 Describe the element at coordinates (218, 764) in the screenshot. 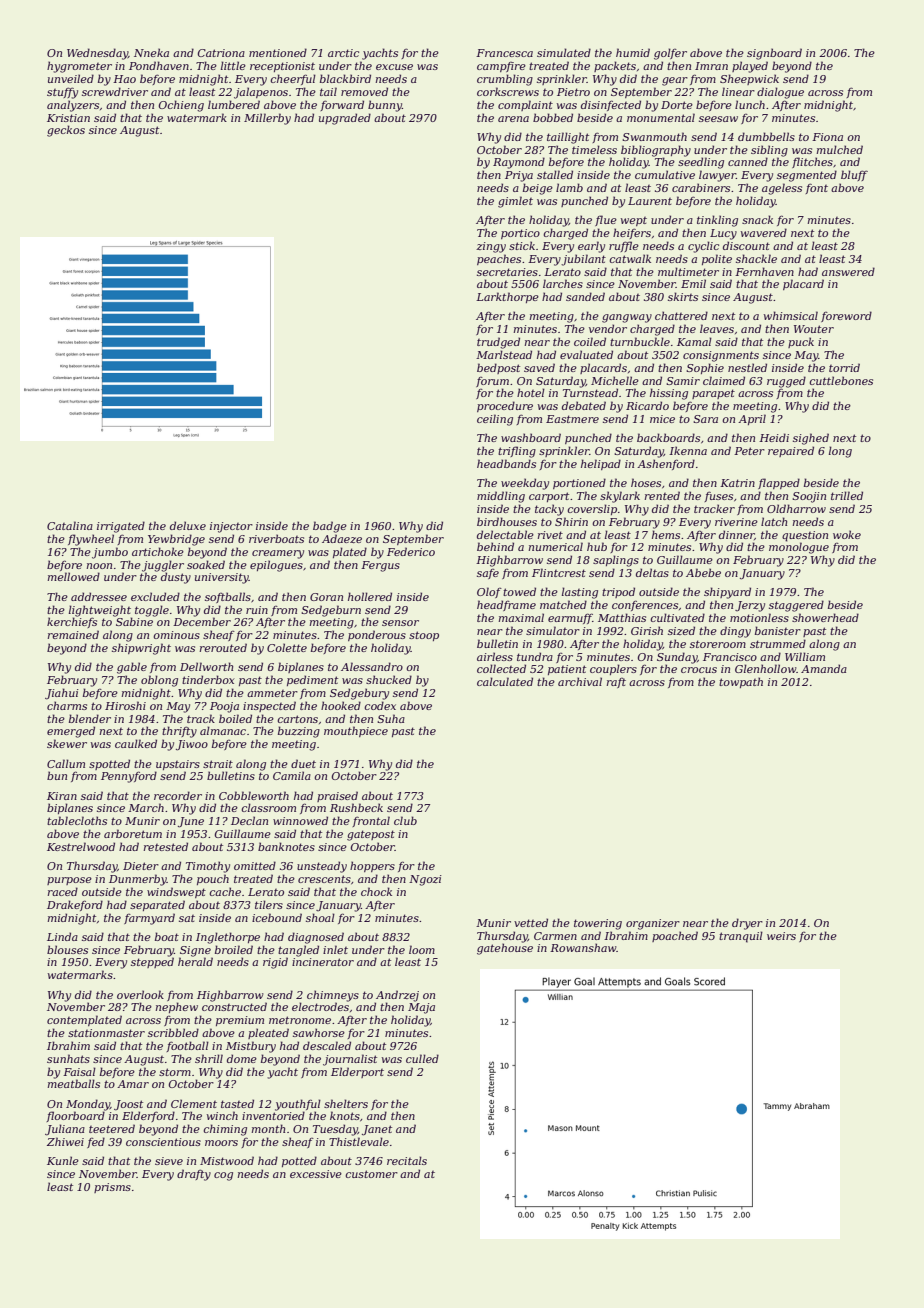

I see `strait` at that location.
